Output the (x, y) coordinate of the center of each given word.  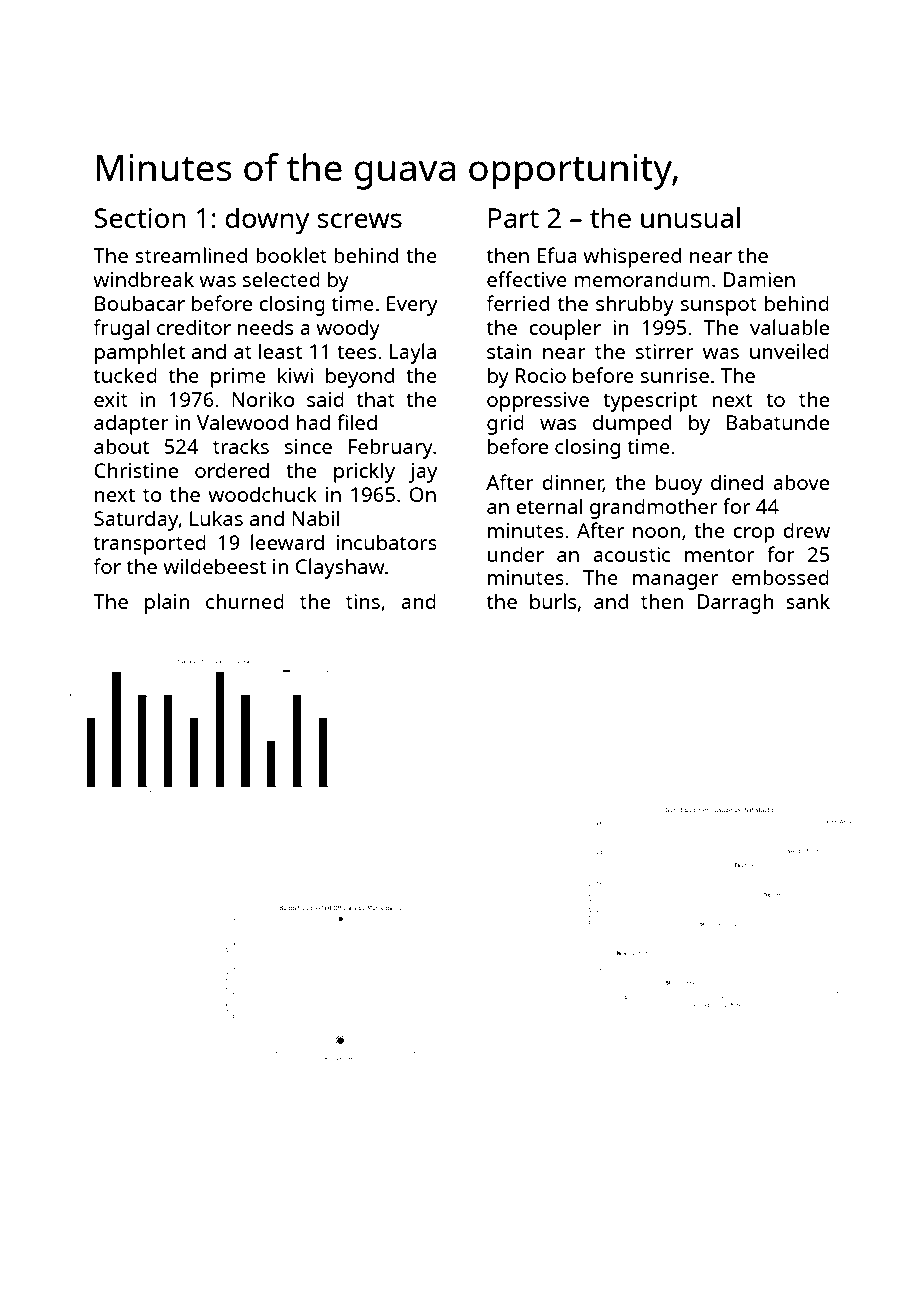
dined (737, 482)
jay (423, 473)
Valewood (242, 422)
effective (527, 279)
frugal (121, 329)
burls (553, 601)
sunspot (719, 306)
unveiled (789, 351)
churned (245, 601)
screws (359, 220)
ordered (232, 470)
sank (808, 601)
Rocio (541, 375)
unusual (690, 217)
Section (139, 218)
